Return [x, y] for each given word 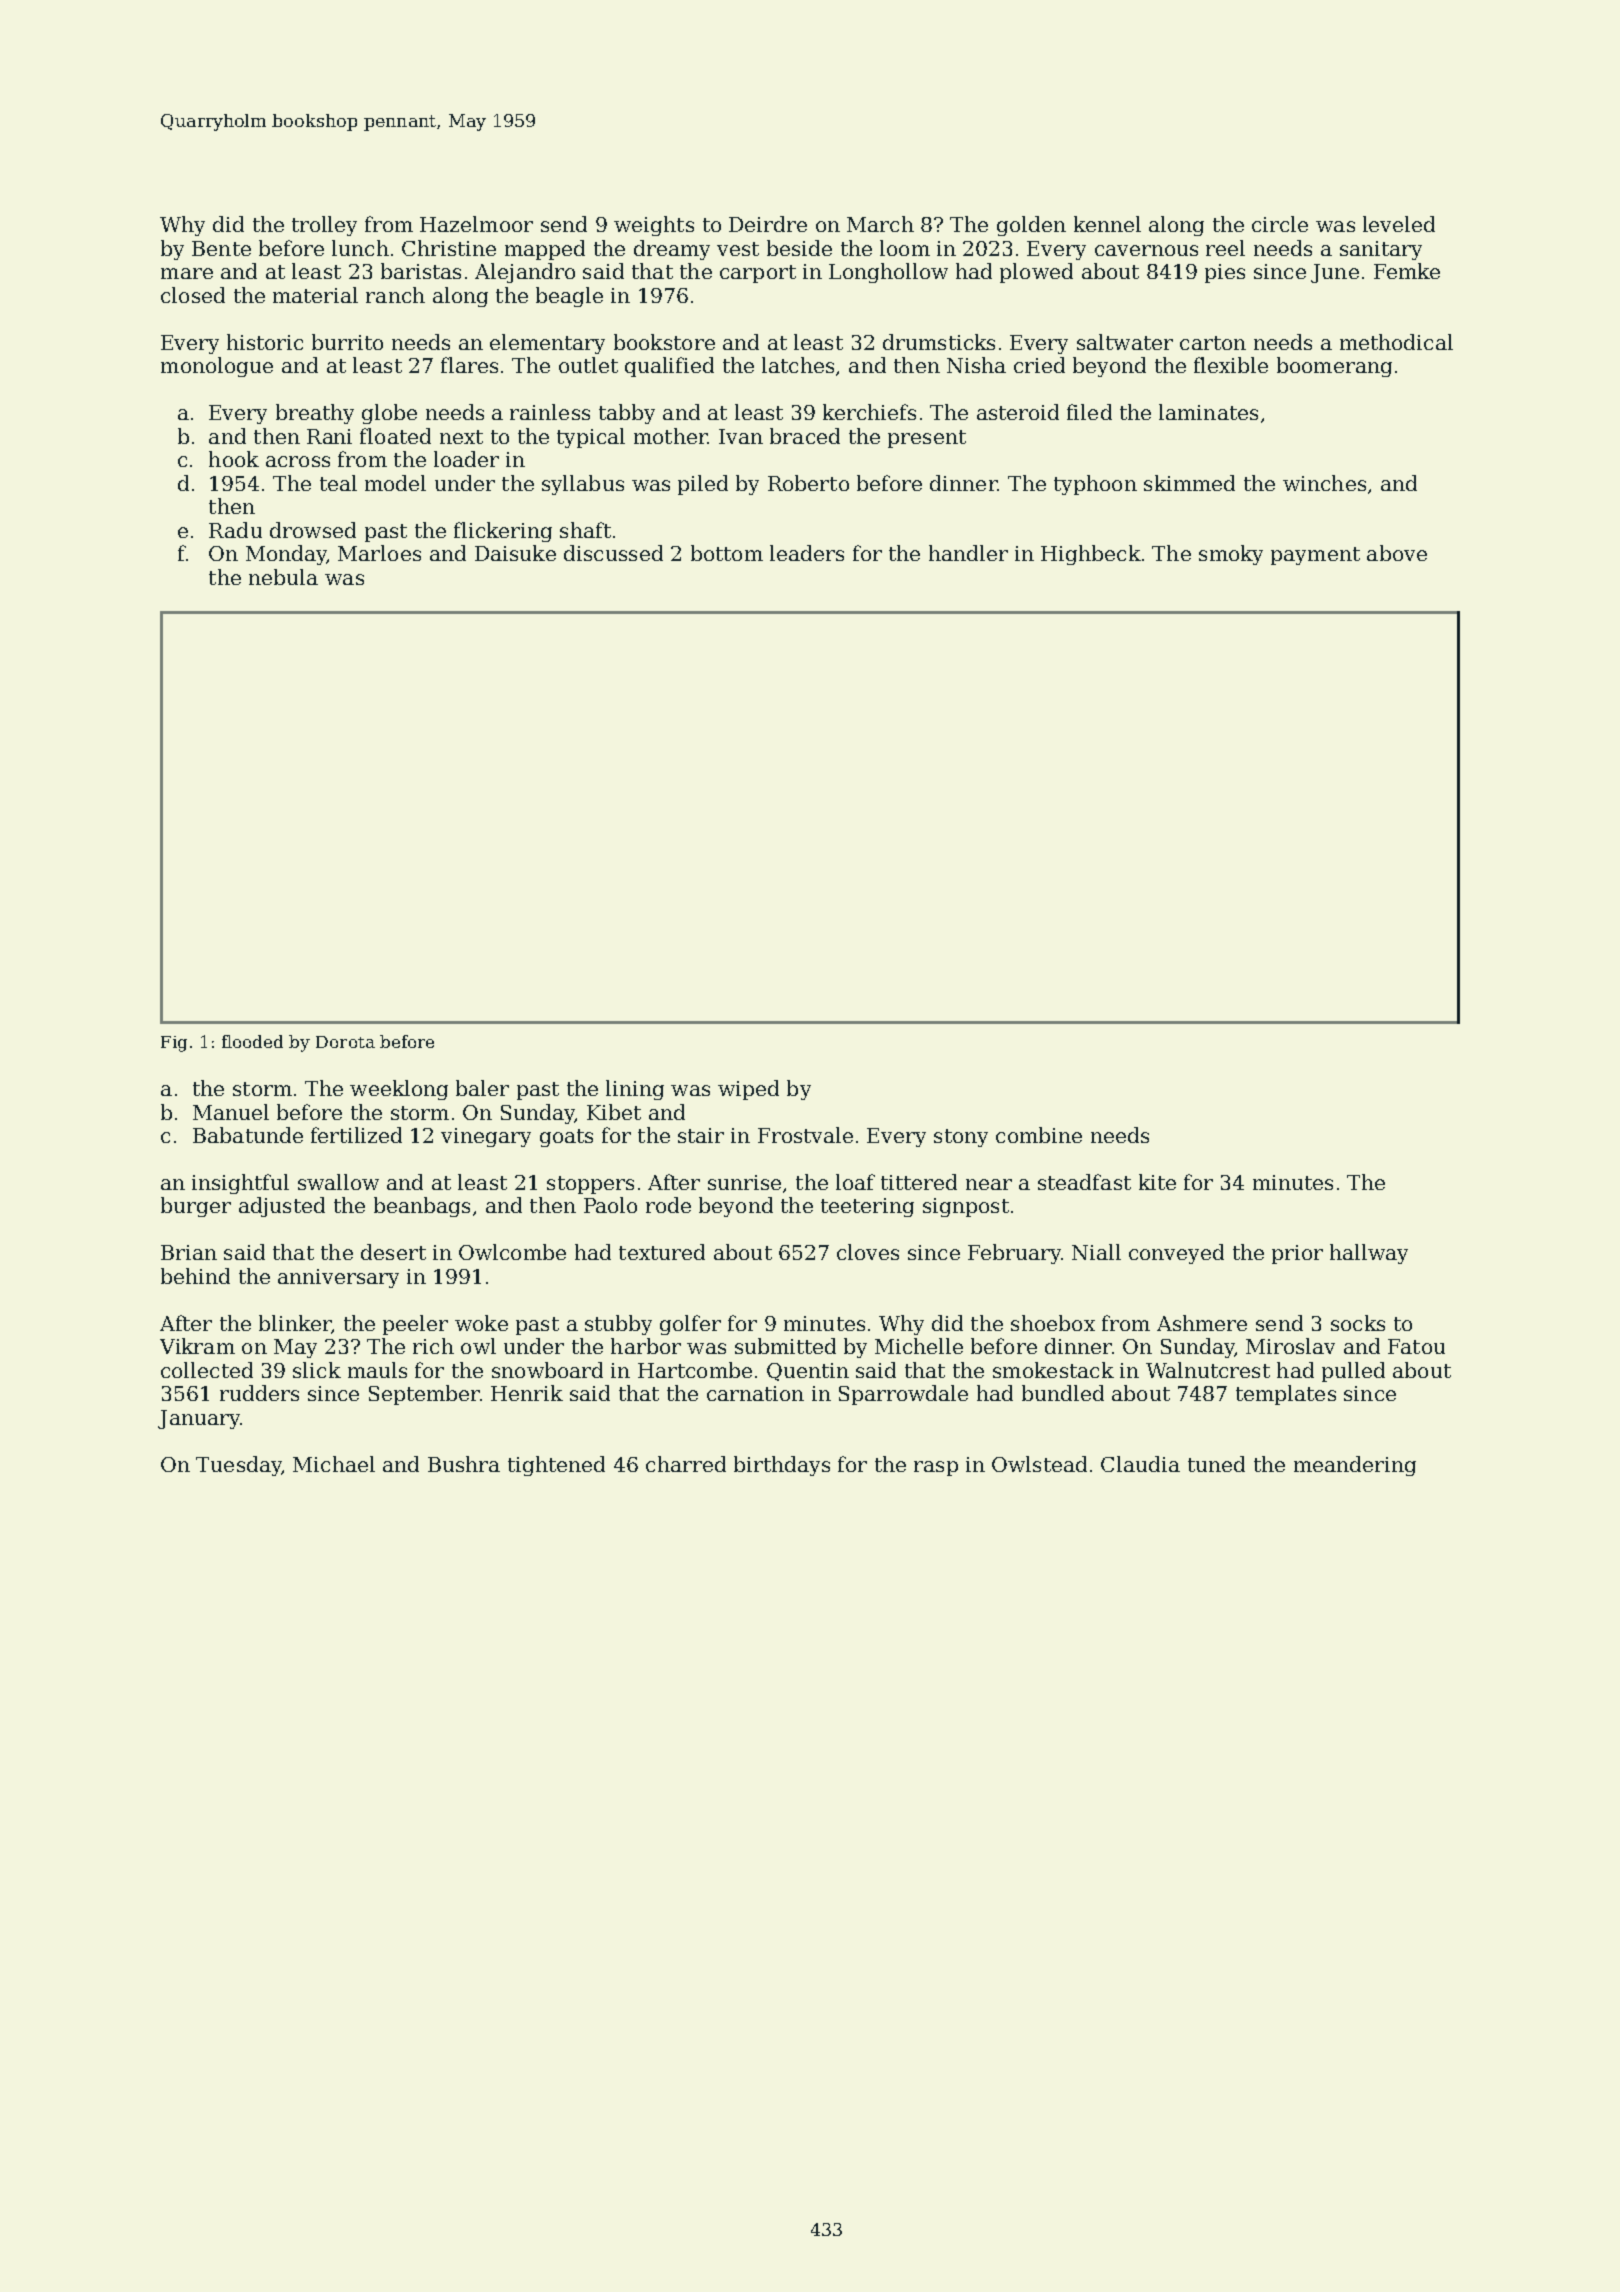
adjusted [282, 1207]
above [1397, 553]
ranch [395, 295]
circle [1280, 224]
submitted [785, 1346]
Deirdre [768, 224]
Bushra [464, 1464]
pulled [1353, 1372]
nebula [283, 577]
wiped [748, 1090]
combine [1039, 1135]
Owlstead [1039, 1464]
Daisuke [515, 553]
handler [968, 553]
